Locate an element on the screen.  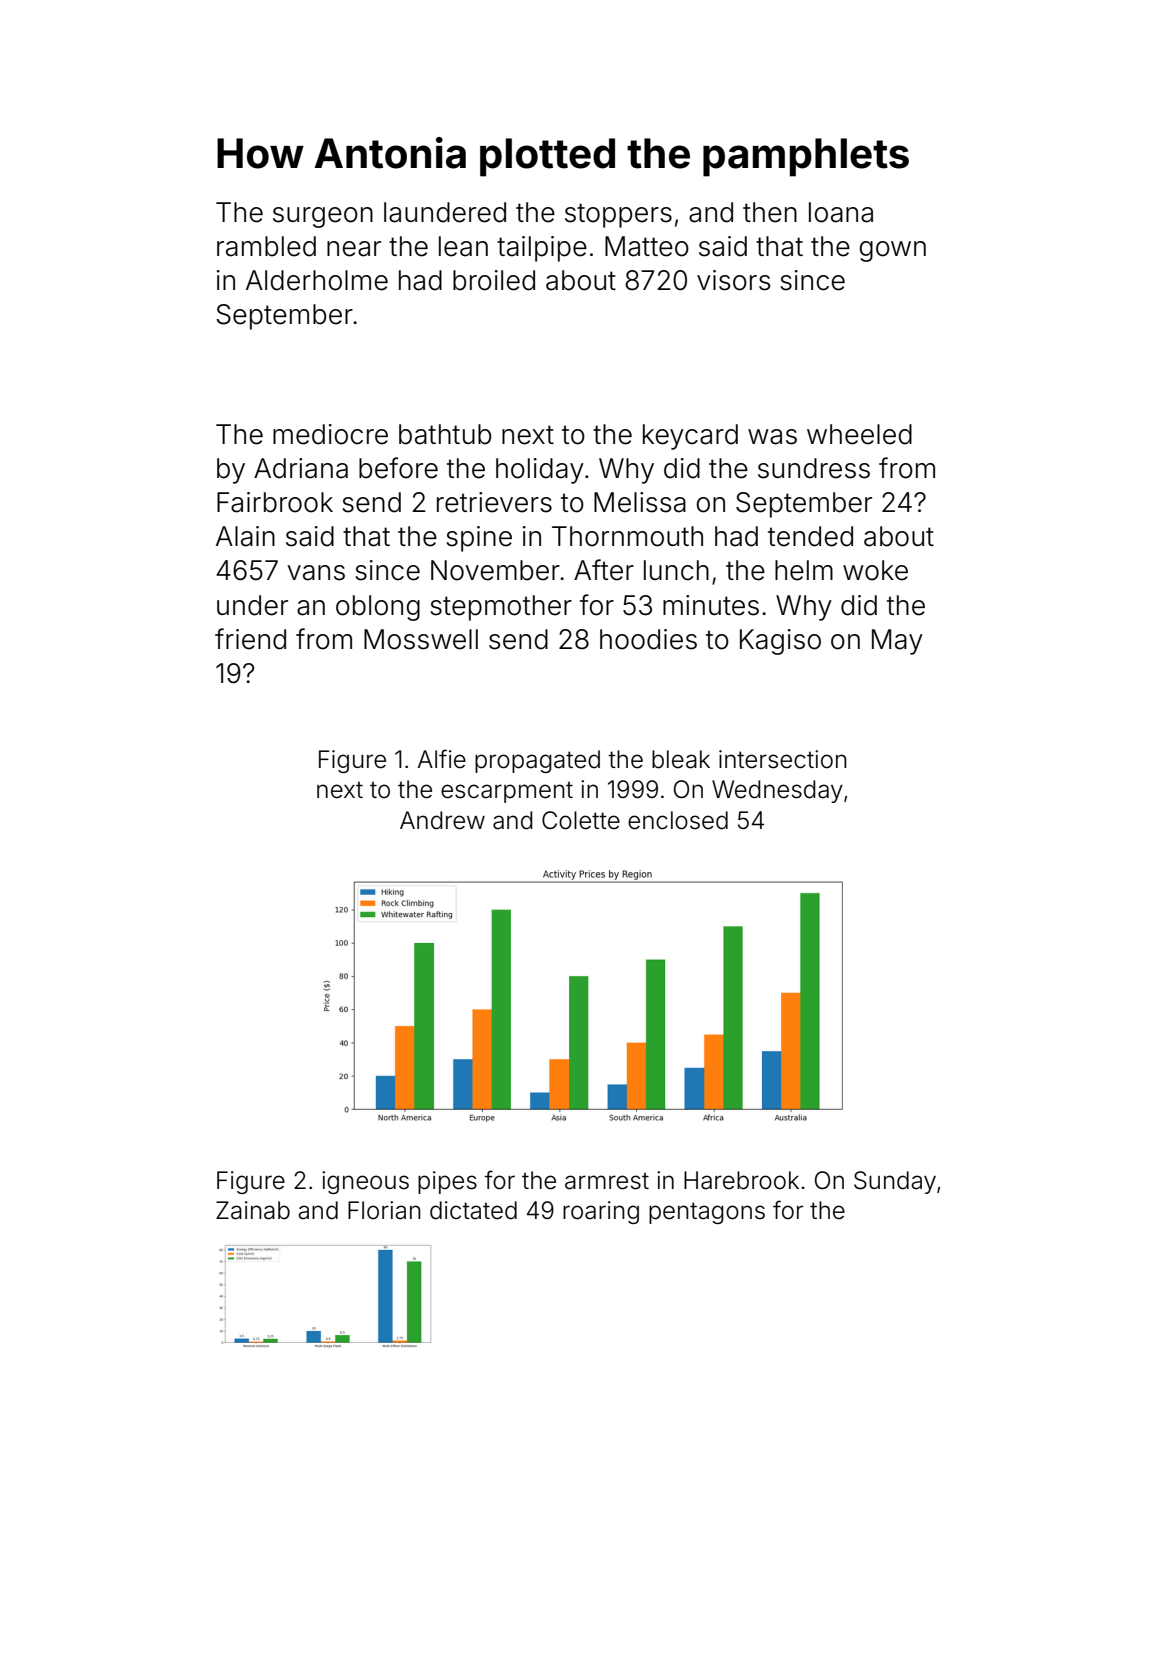
woke is located at coordinates (875, 570).
